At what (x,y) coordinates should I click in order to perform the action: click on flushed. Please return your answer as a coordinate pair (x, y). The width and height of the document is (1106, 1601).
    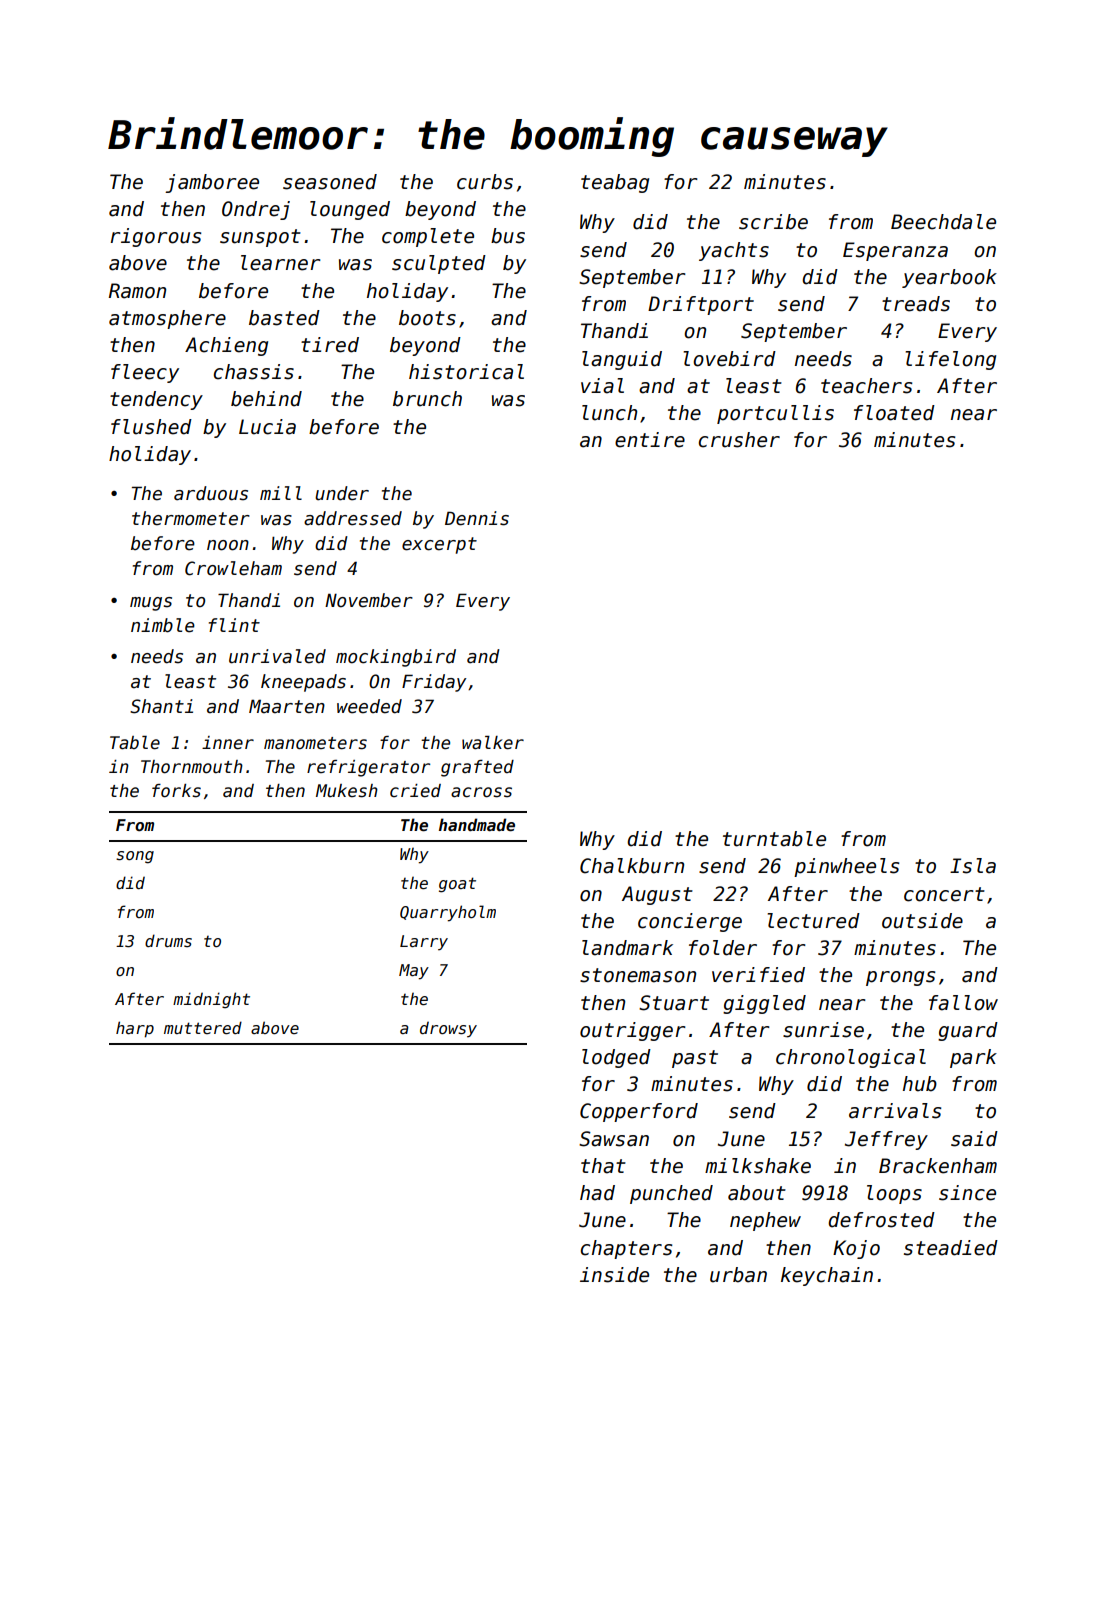
    Looking at the image, I should click on (151, 427).
